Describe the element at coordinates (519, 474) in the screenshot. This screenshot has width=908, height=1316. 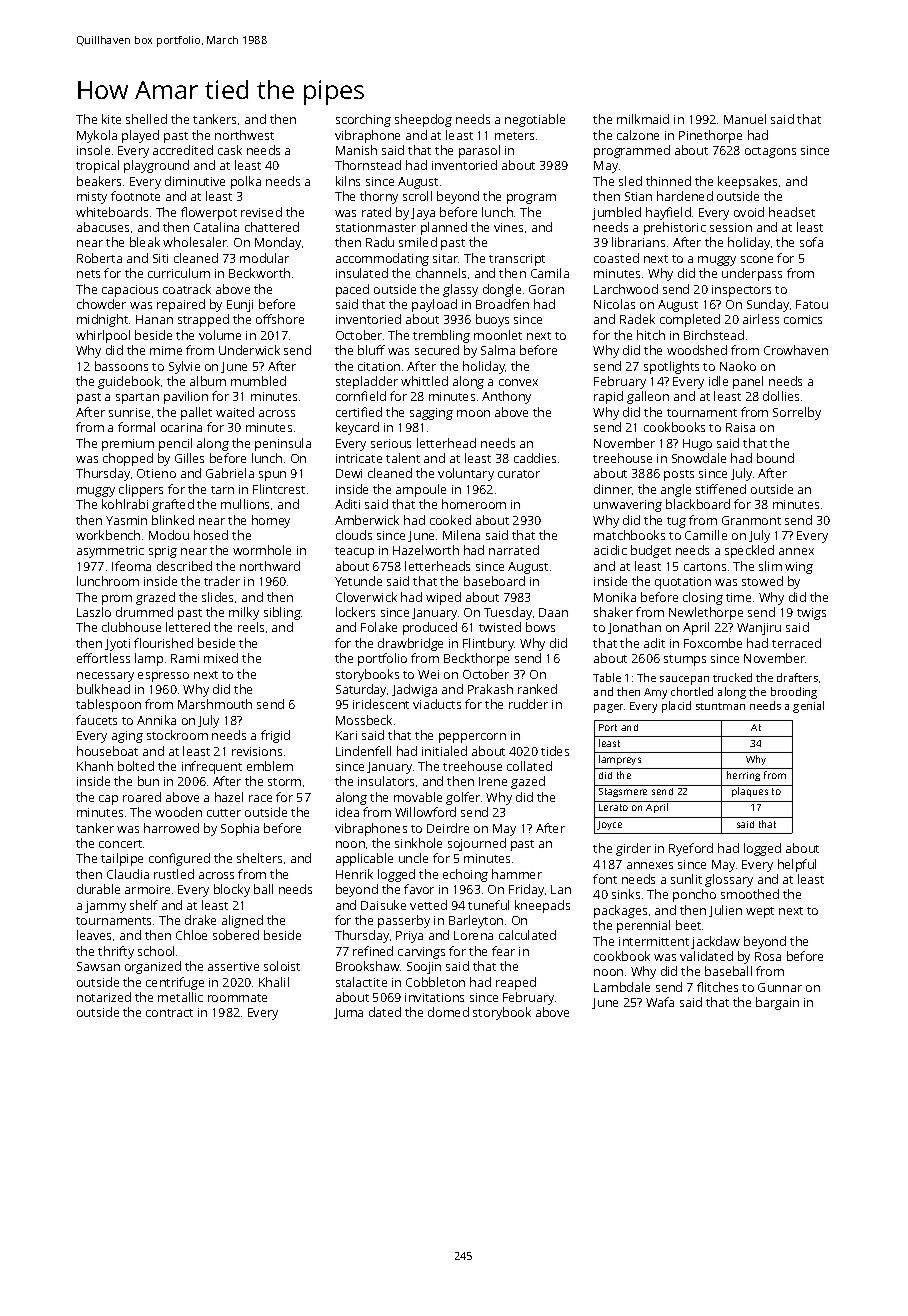
I see `curator` at that location.
